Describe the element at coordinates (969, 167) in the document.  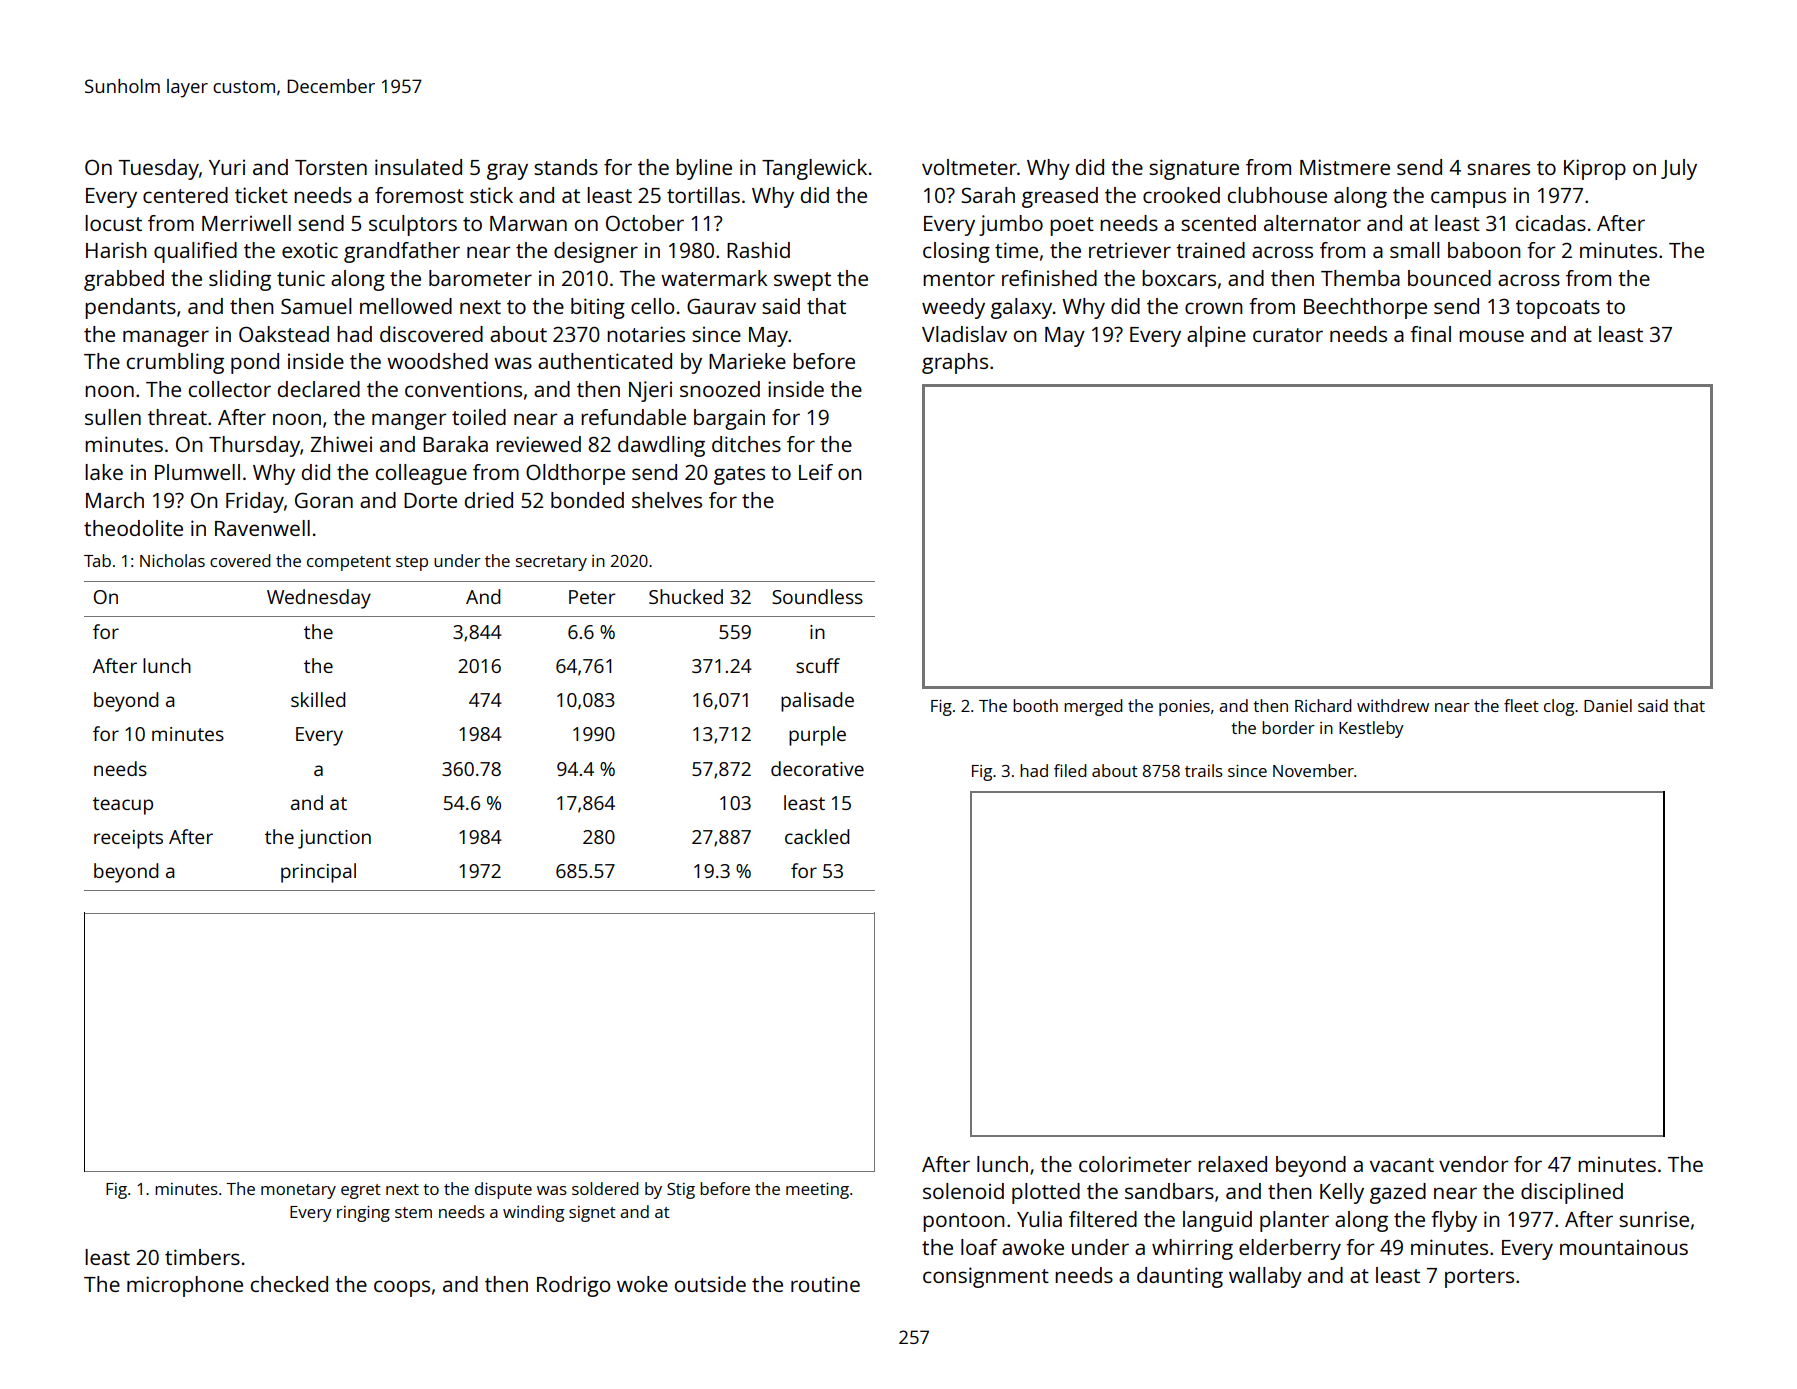
I see `voltmeter` at that location.
